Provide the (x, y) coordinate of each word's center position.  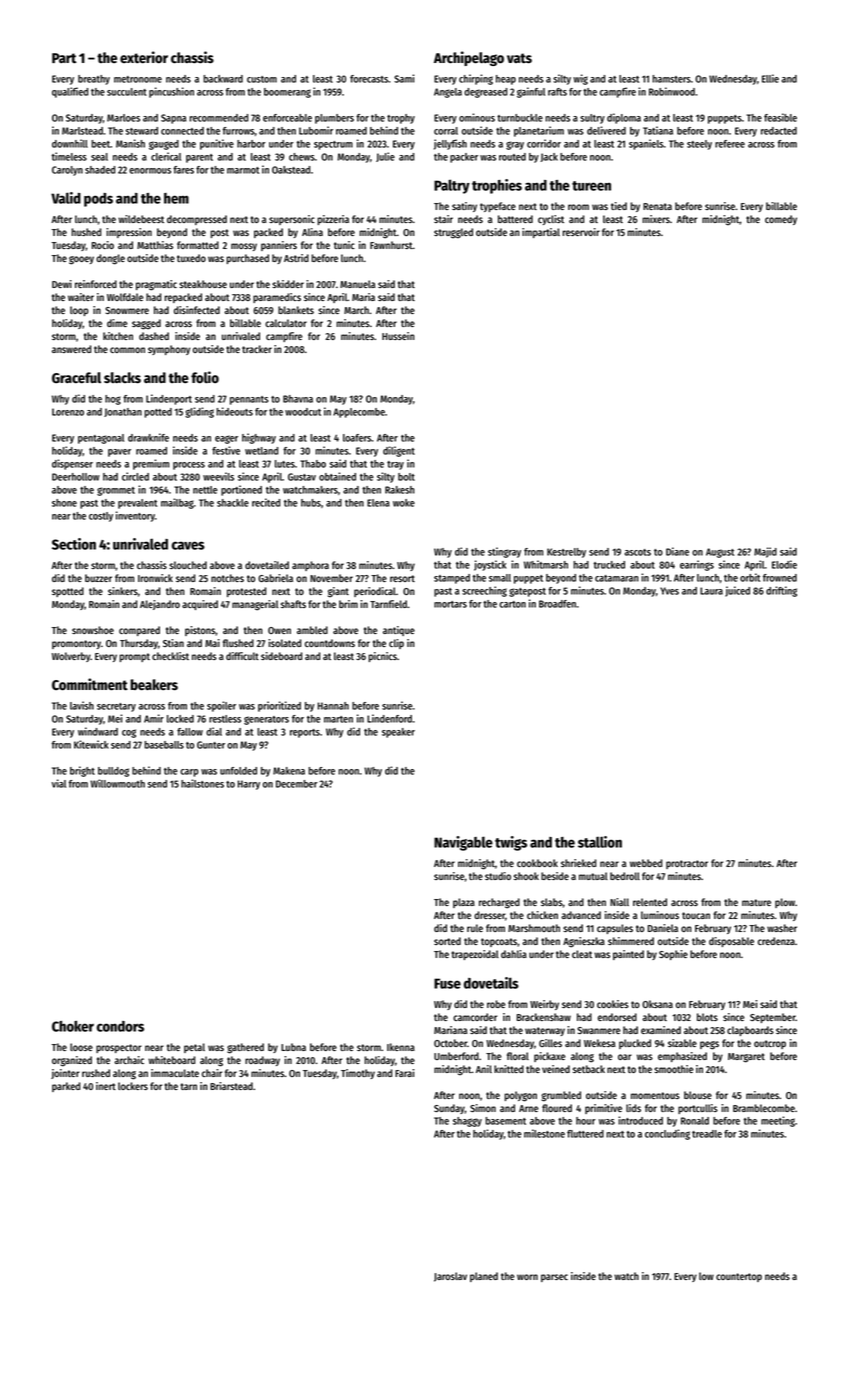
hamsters (672, 79)
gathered (245, 1048)
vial (59, 783)
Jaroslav (450, 1277)
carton (512, 604)
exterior (144, 57)
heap (506, 80)
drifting (781, 591)
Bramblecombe (764, 1108)
